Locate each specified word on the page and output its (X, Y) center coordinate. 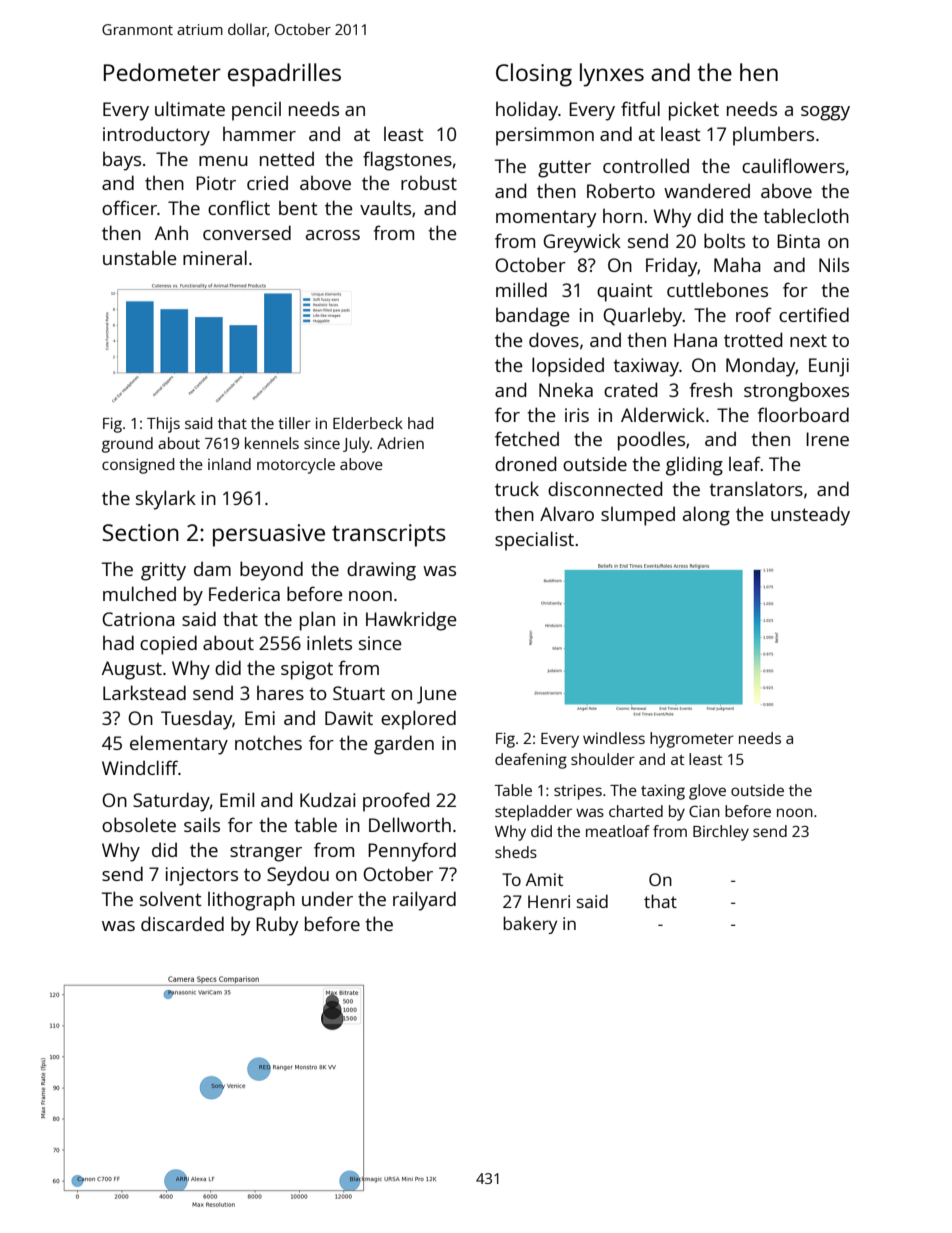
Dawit (349, 718)
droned (525, 463)
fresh (711, 389)
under (327, 898)
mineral (215, 257)
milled (521, 289)
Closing (534, 75)
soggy (825, 113)
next (808, 340)
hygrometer (692, 740)
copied (168, 645)
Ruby (277, 926)
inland (229, 464)
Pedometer (162, 72)
